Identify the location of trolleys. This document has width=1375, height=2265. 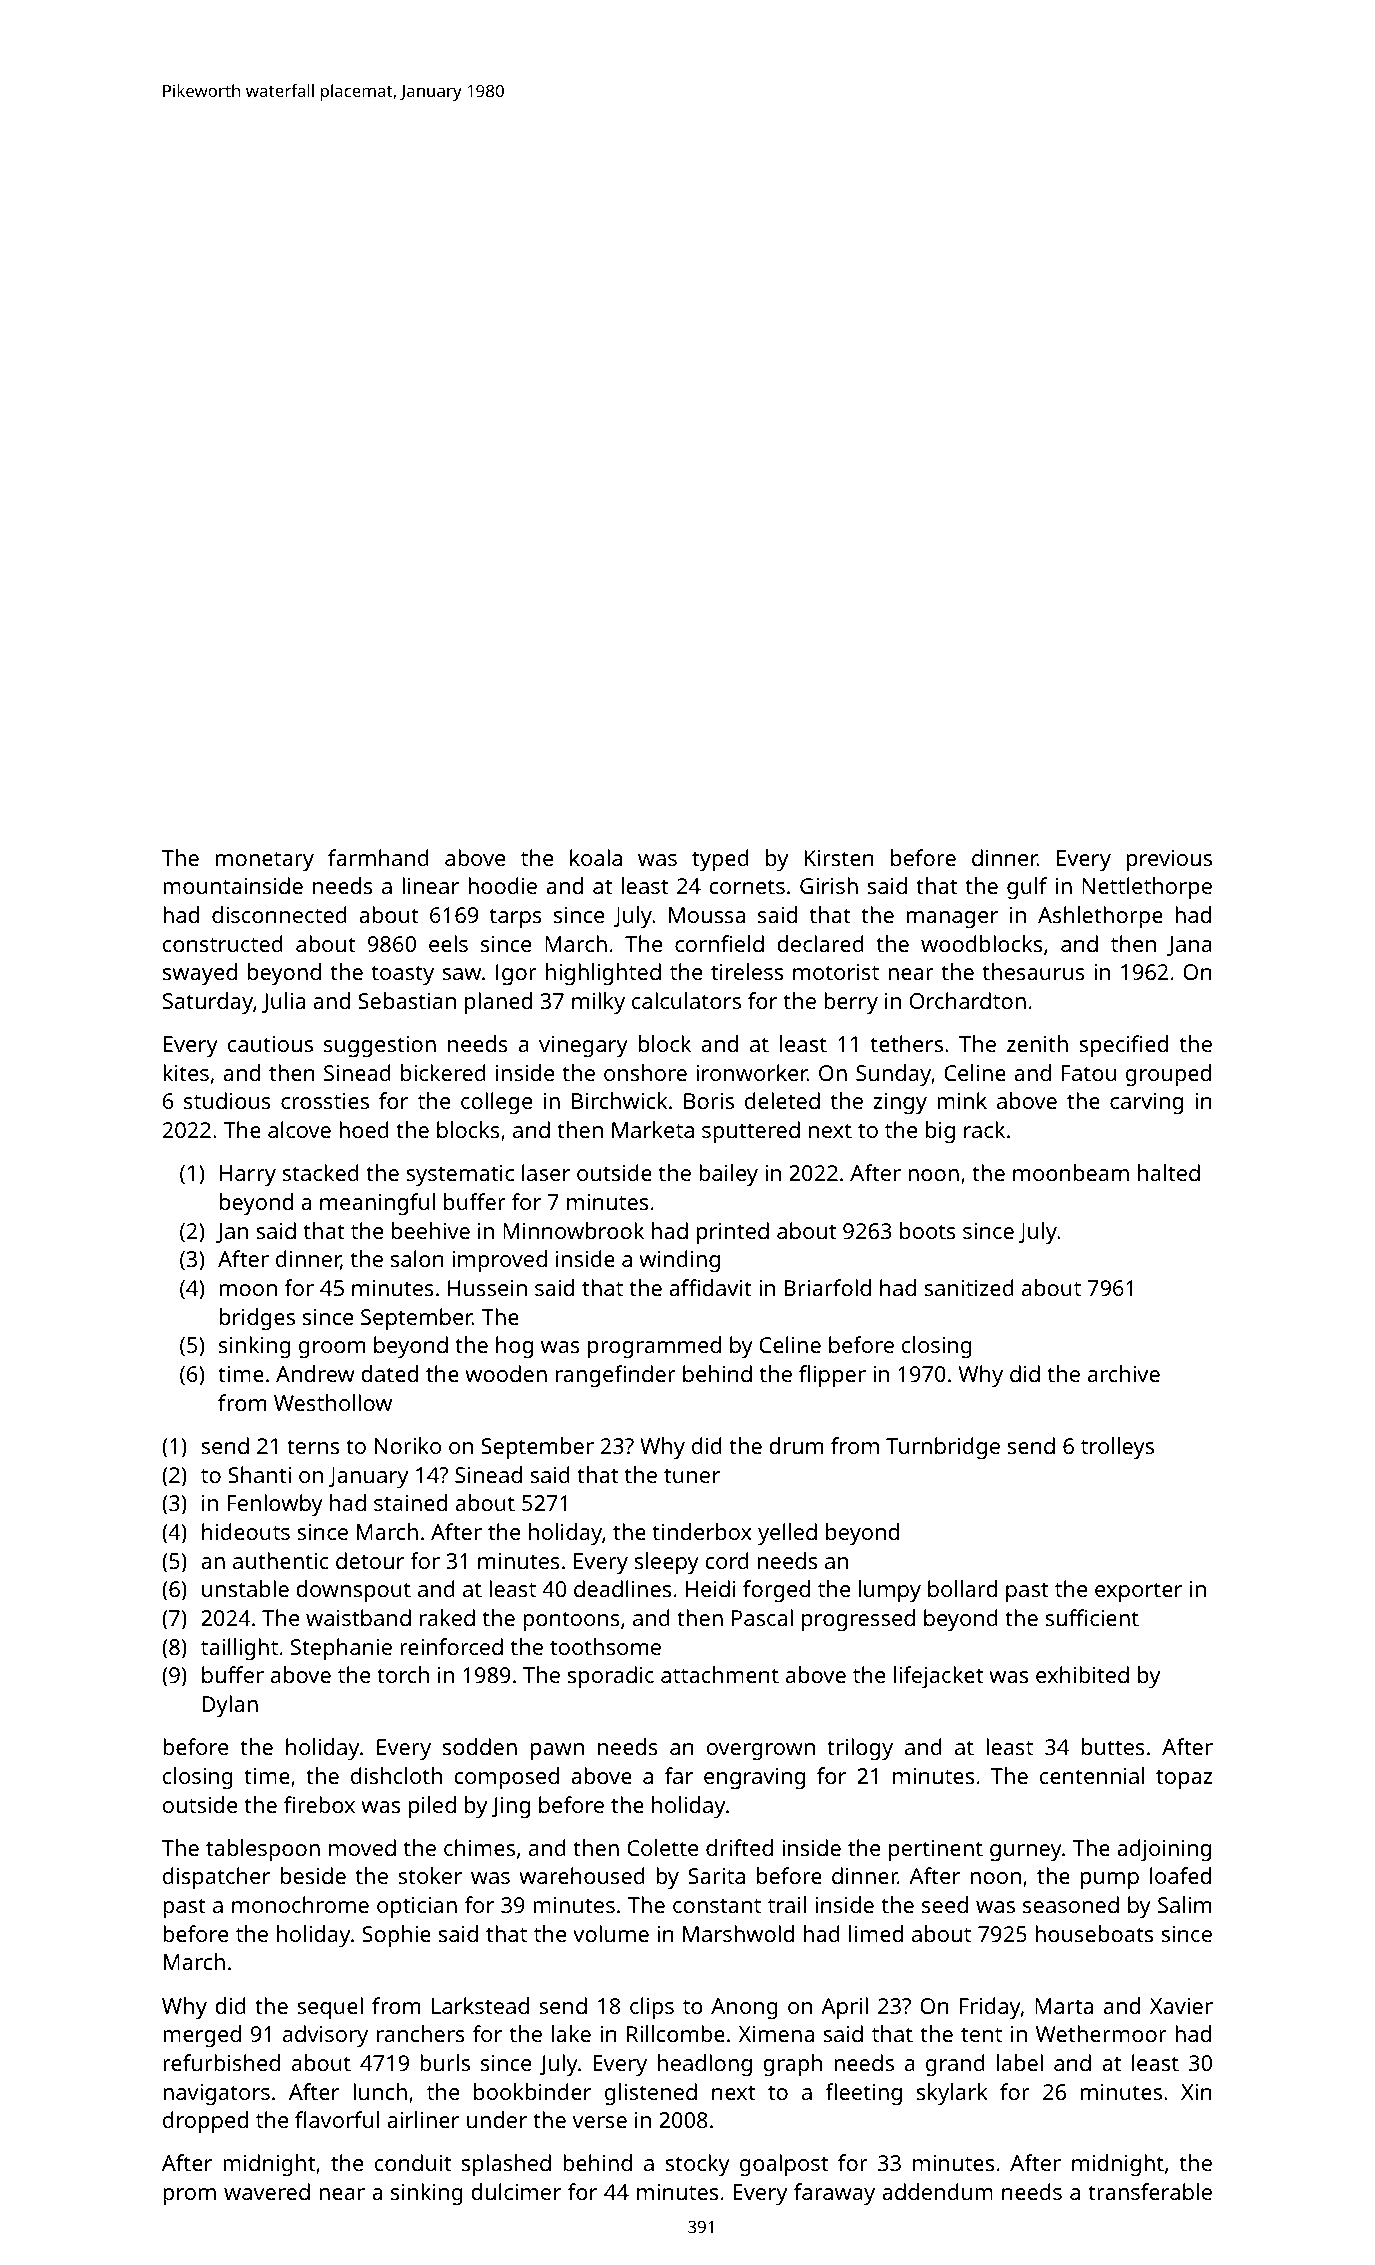
(1117, 1448).
